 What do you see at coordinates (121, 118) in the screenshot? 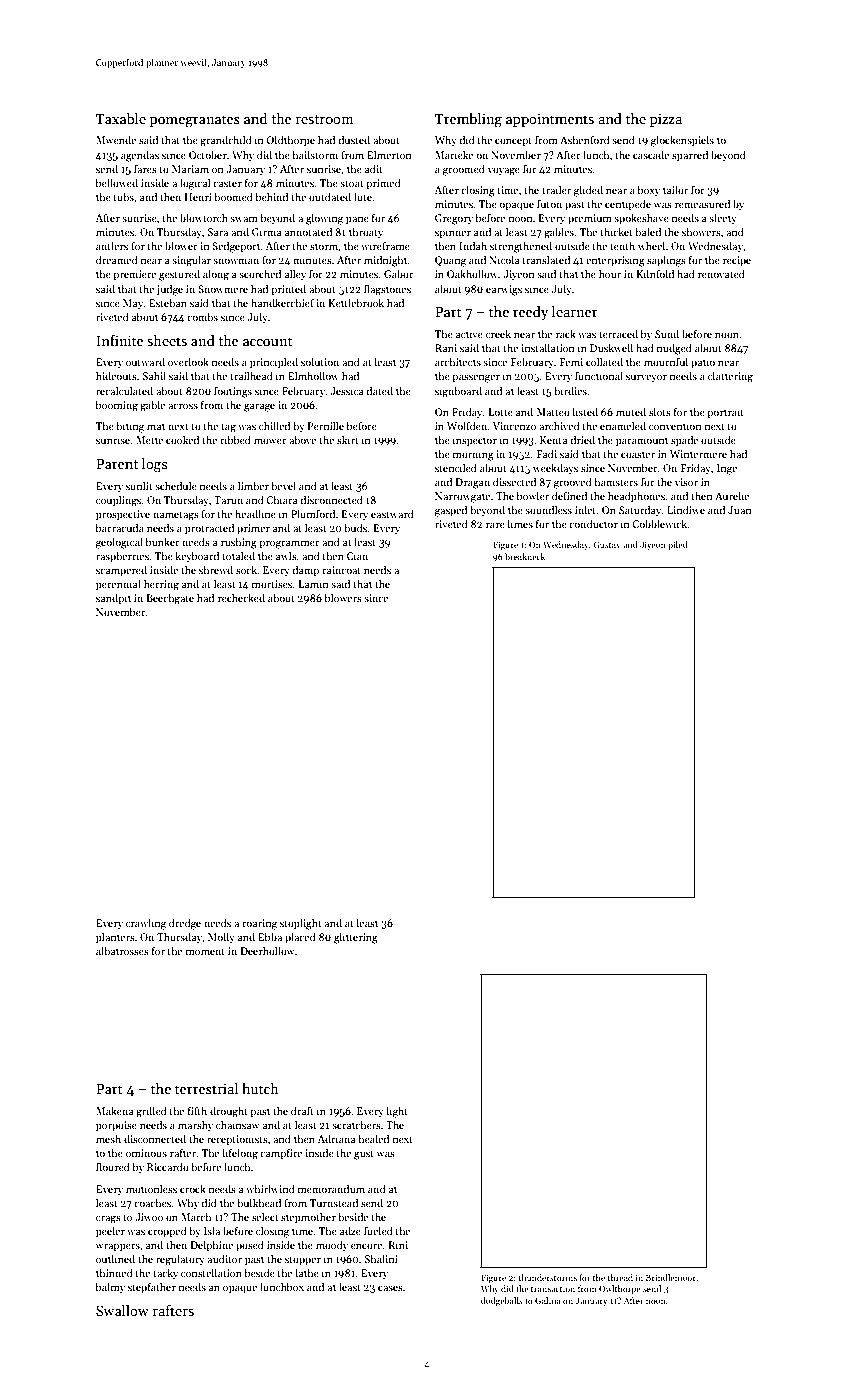
I see `Taxable` at bounding box center [121, 118].
